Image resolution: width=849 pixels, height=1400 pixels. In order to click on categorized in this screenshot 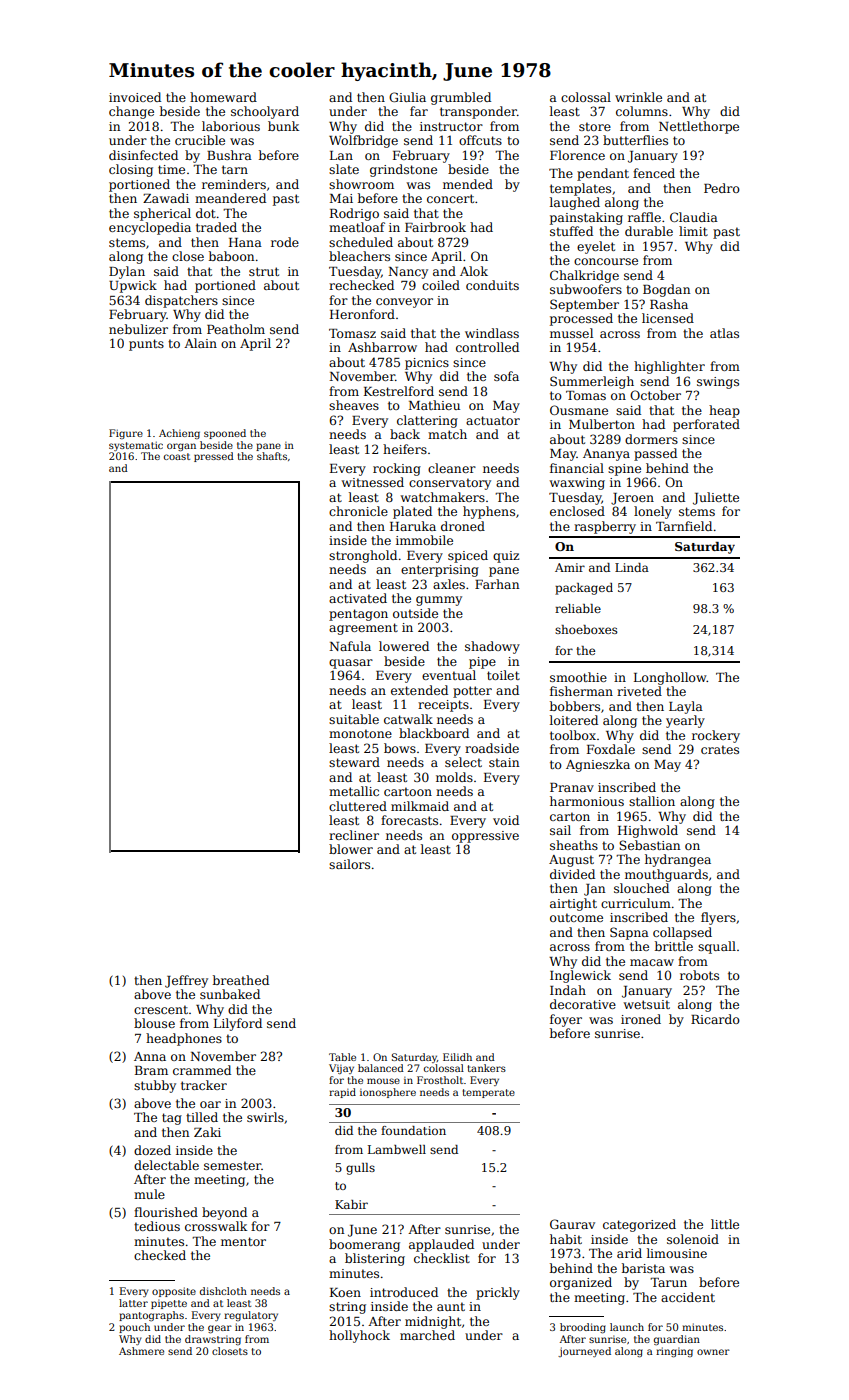, I will do `click(639, 1225)`.
